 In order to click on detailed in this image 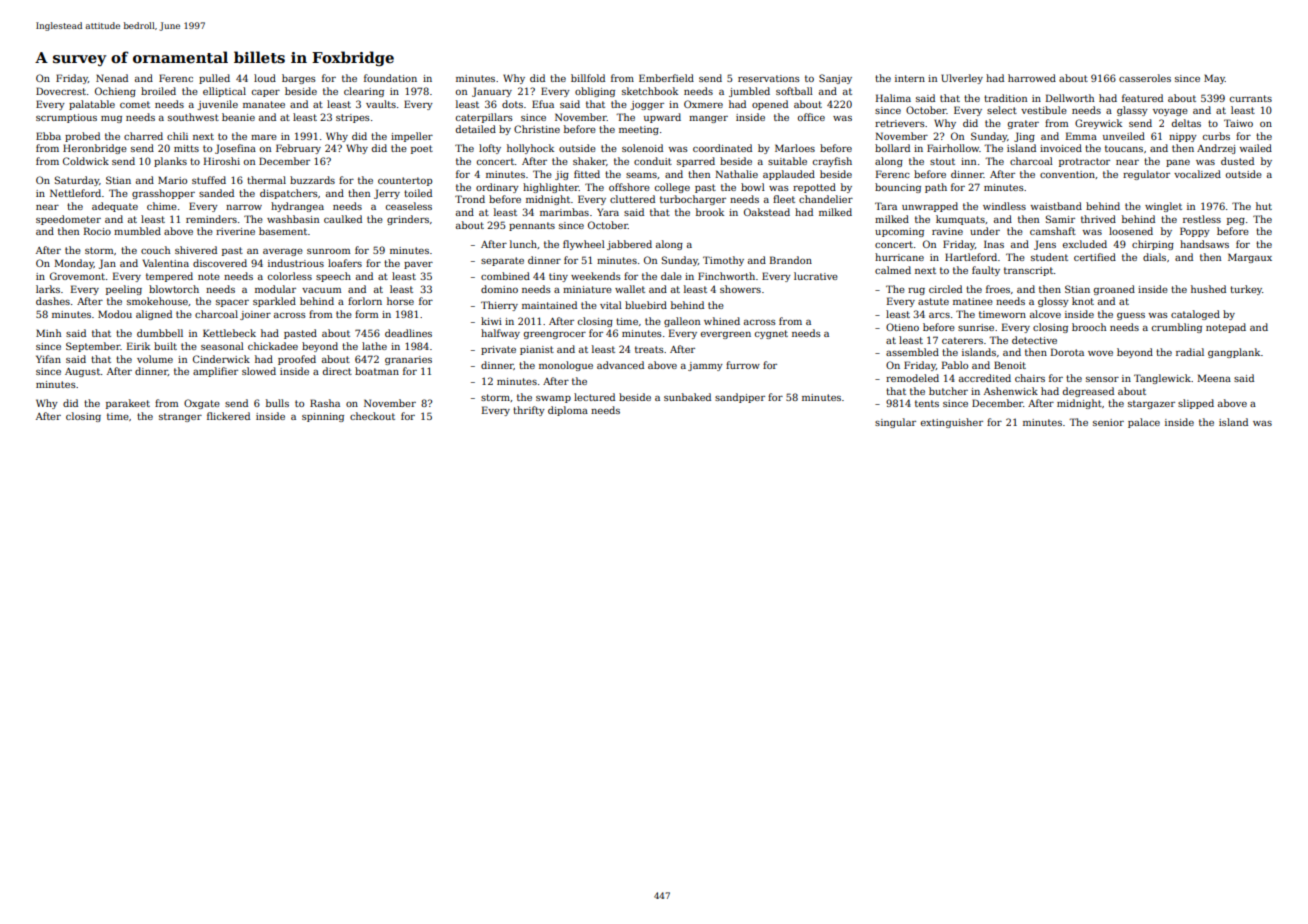, I will do `click(476, 129)`.
